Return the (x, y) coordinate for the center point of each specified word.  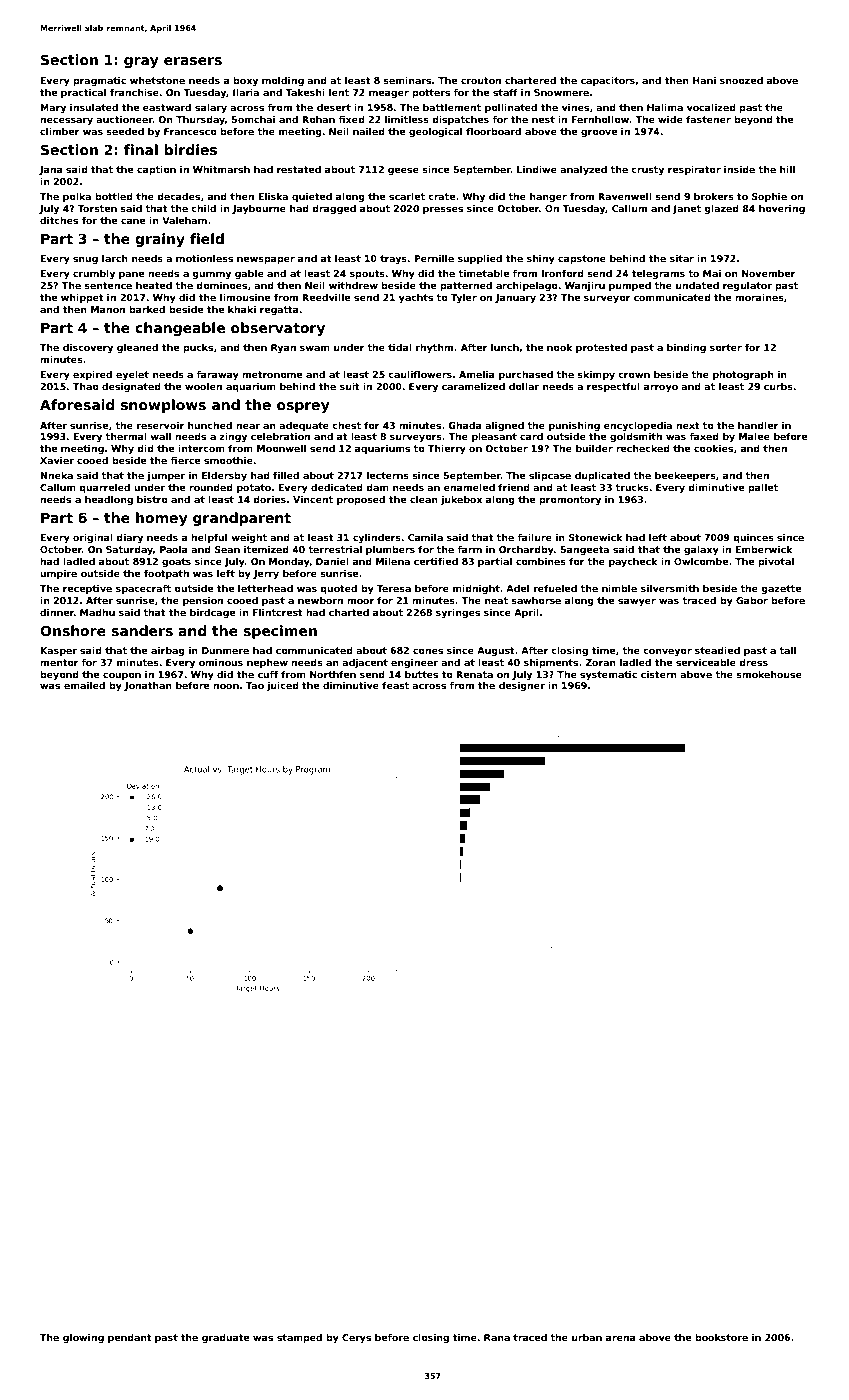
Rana (497, 1337)
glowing (83, 1338)
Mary (53, 108)
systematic (608, 675)
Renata (475, 674)
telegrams (658, 274)
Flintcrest (278, 612)
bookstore (721, 1337)
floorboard (493, 131)
